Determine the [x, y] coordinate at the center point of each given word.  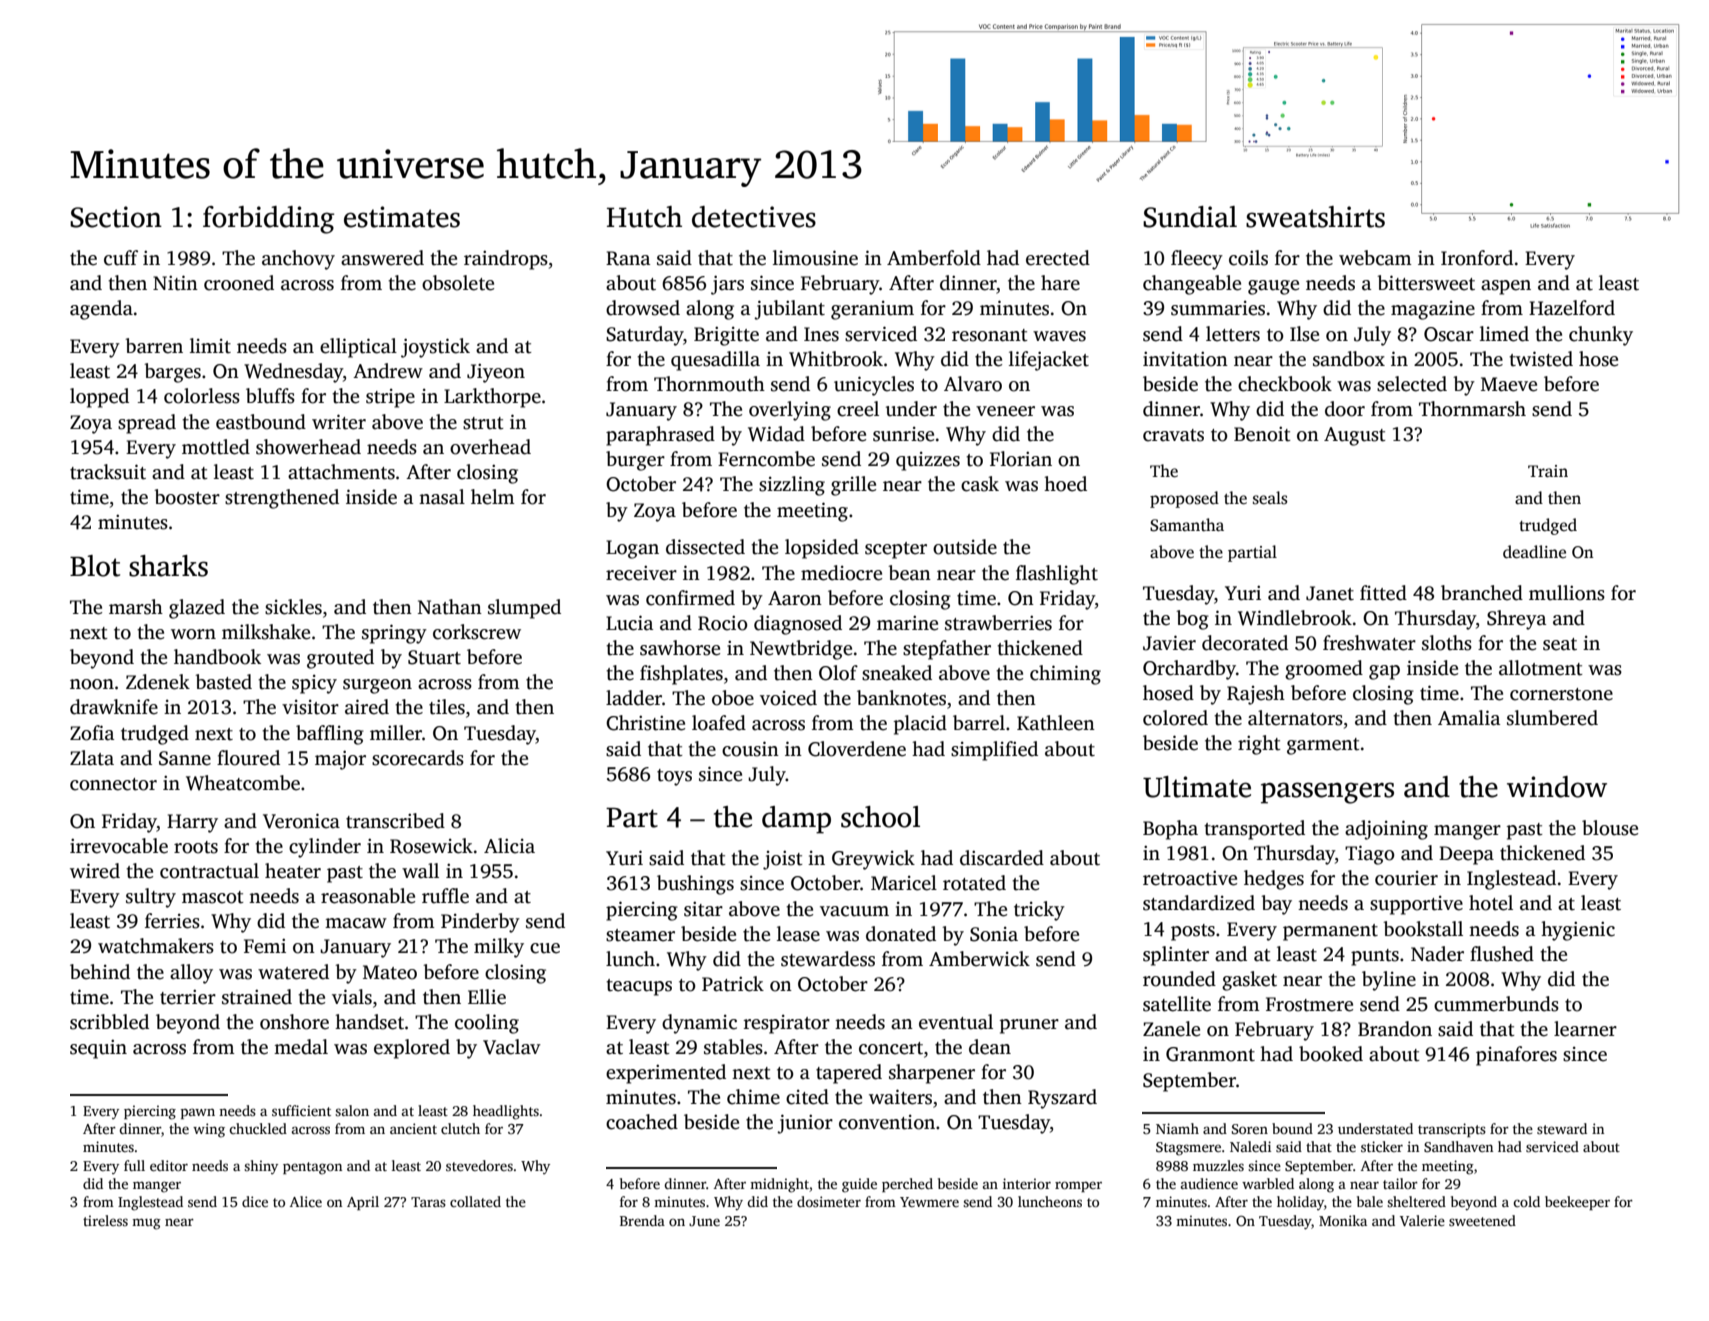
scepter [896, 550]
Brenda [642, 1220]
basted [223, 682]
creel [858, 409]
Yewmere [929, 1202]
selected [1412, 384]
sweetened [1482, 1220]
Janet [1330, 593]
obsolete [458, 283]
